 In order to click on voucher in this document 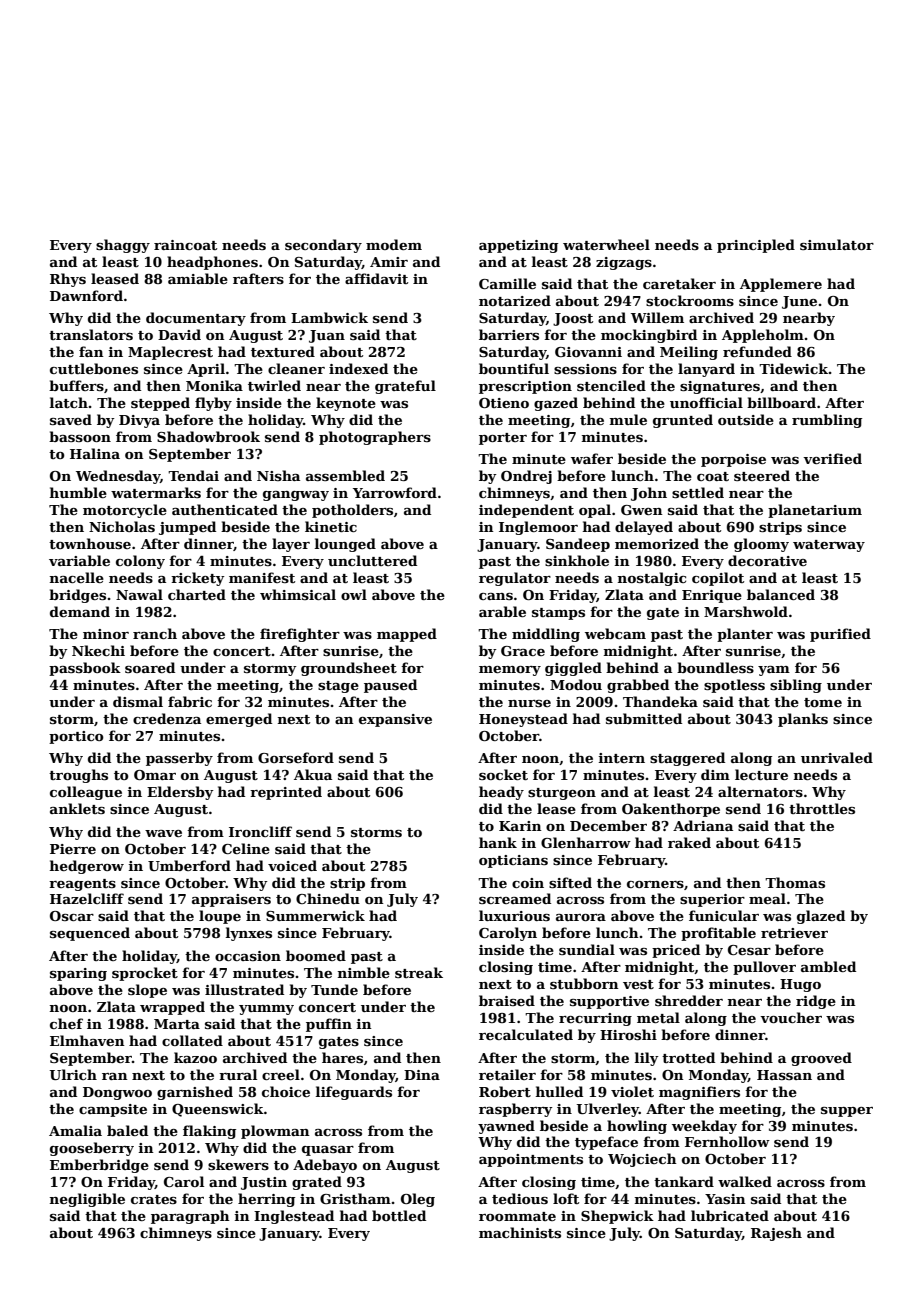, I will do `click(791, 1017)`.
